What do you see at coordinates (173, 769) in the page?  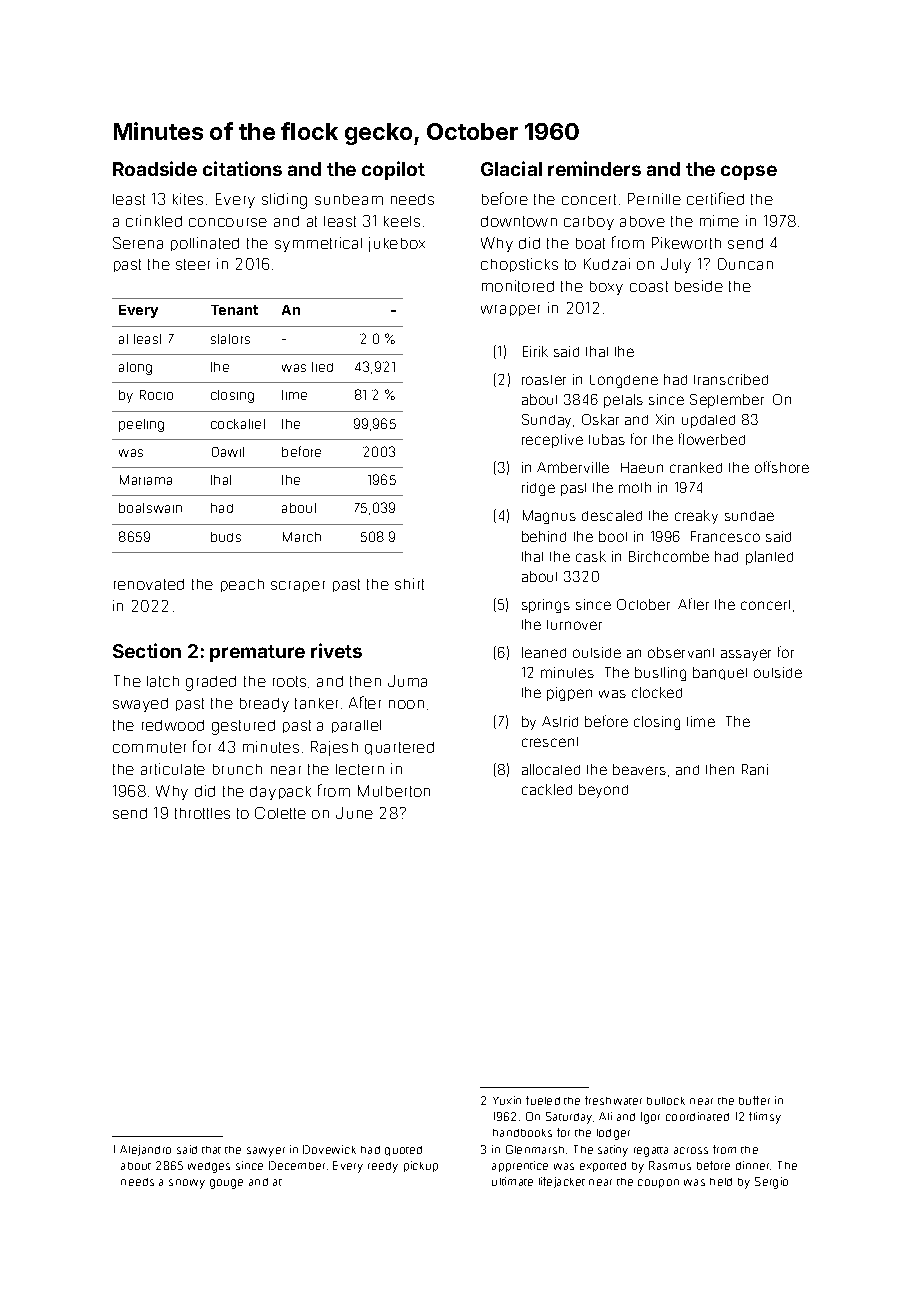 I see `articulate` at bounding box center [173, 769].
